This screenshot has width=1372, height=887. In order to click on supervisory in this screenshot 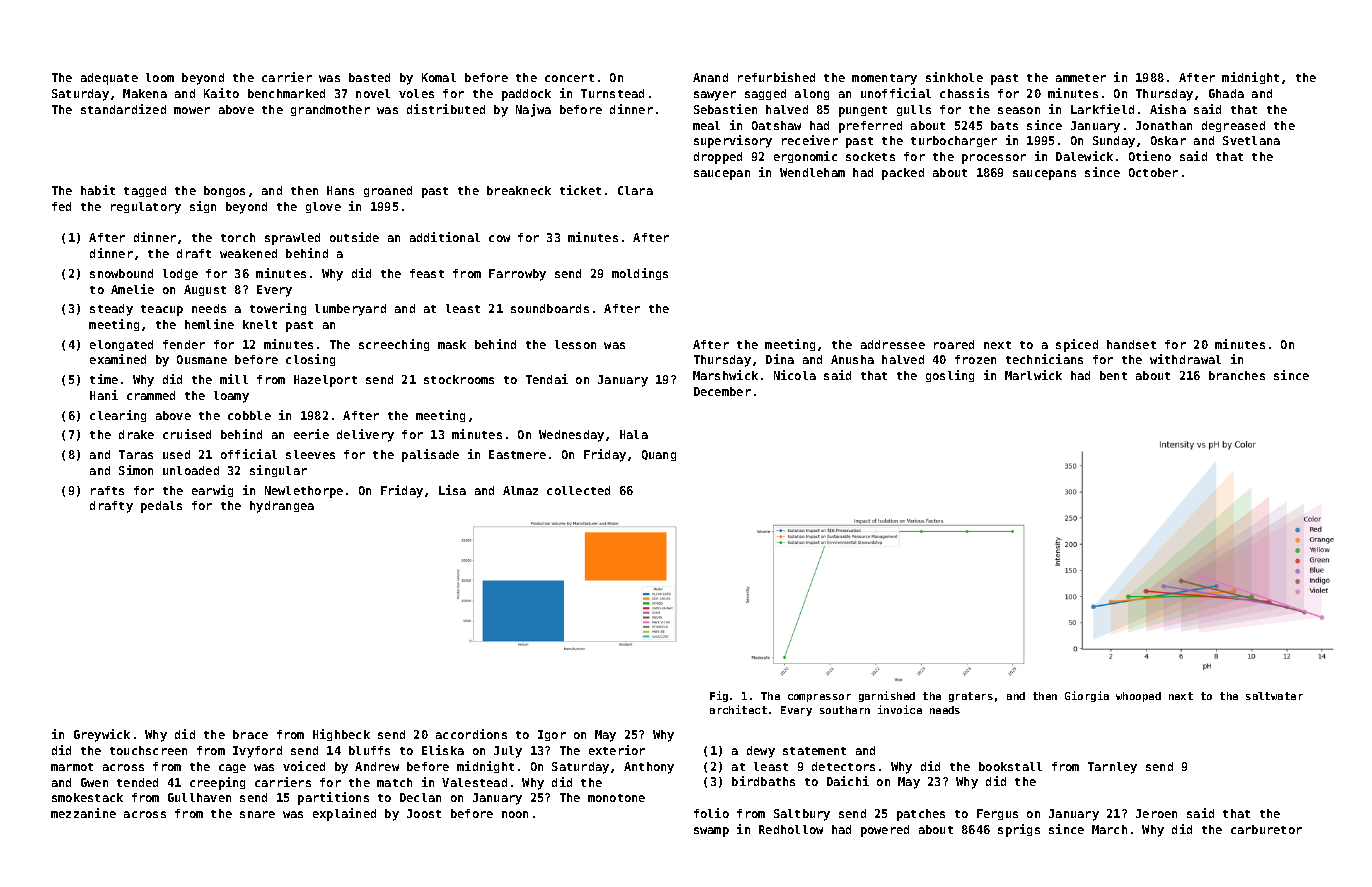, I will do `click(733, 141)`.
